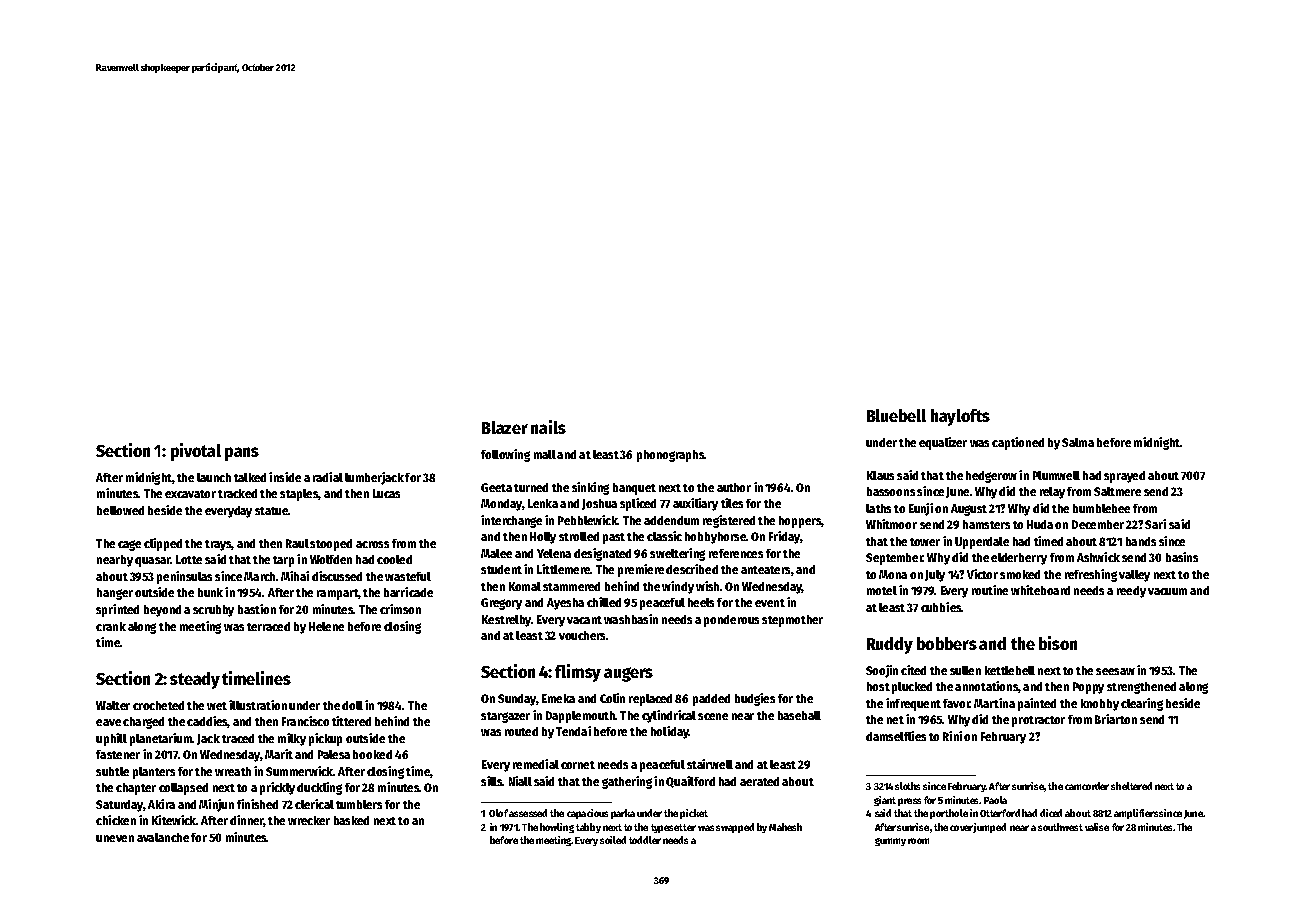  What do you see at coordinates (505, 427) in the screenshot?
I see `Blazer` at bounding box center [505, 427].
